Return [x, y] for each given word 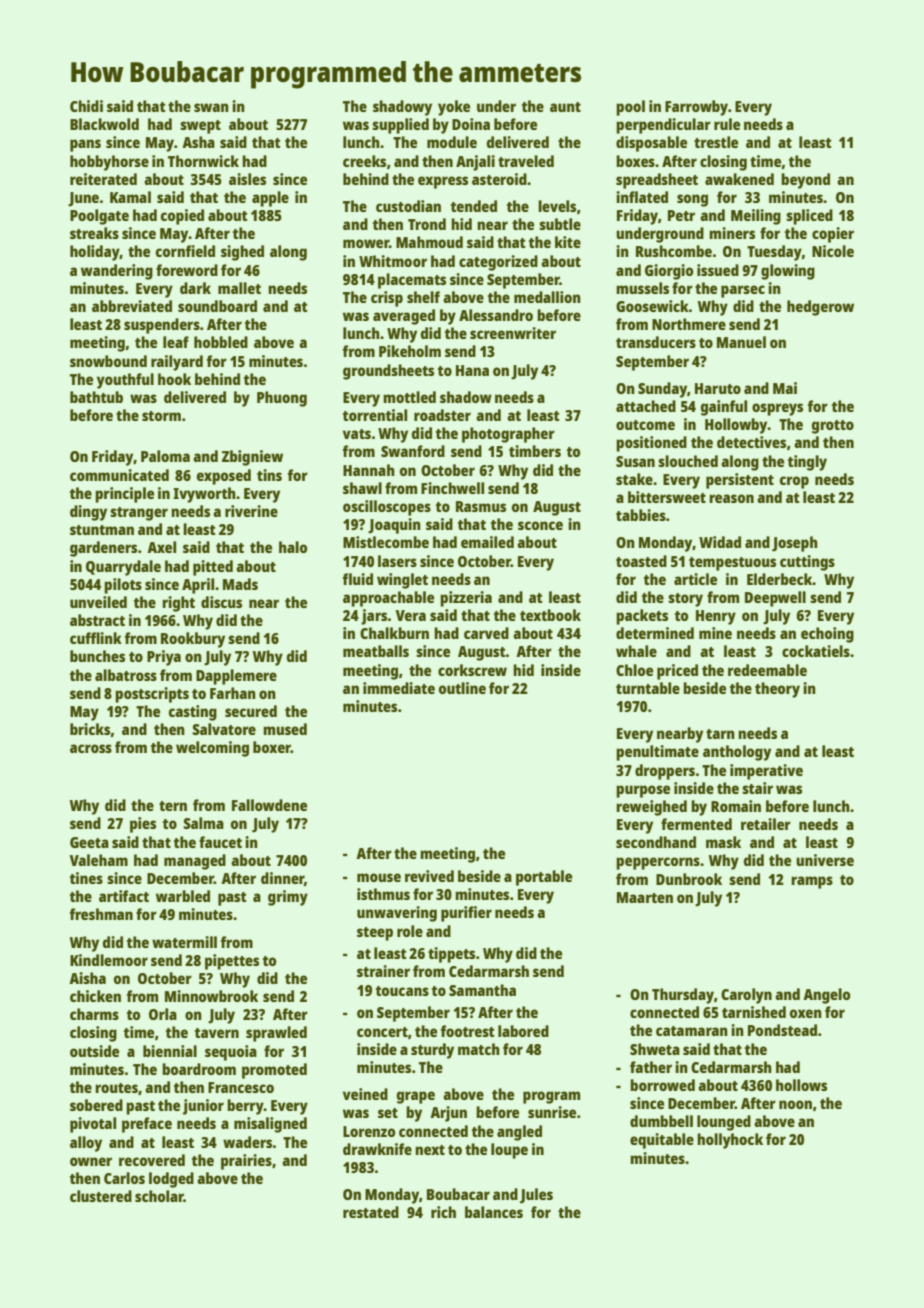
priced [677, 672]
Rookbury [193, 640]
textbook [550, 615]
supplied [400, 126]
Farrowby [696, 108]
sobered [96, 1105]
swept [200, 127]
